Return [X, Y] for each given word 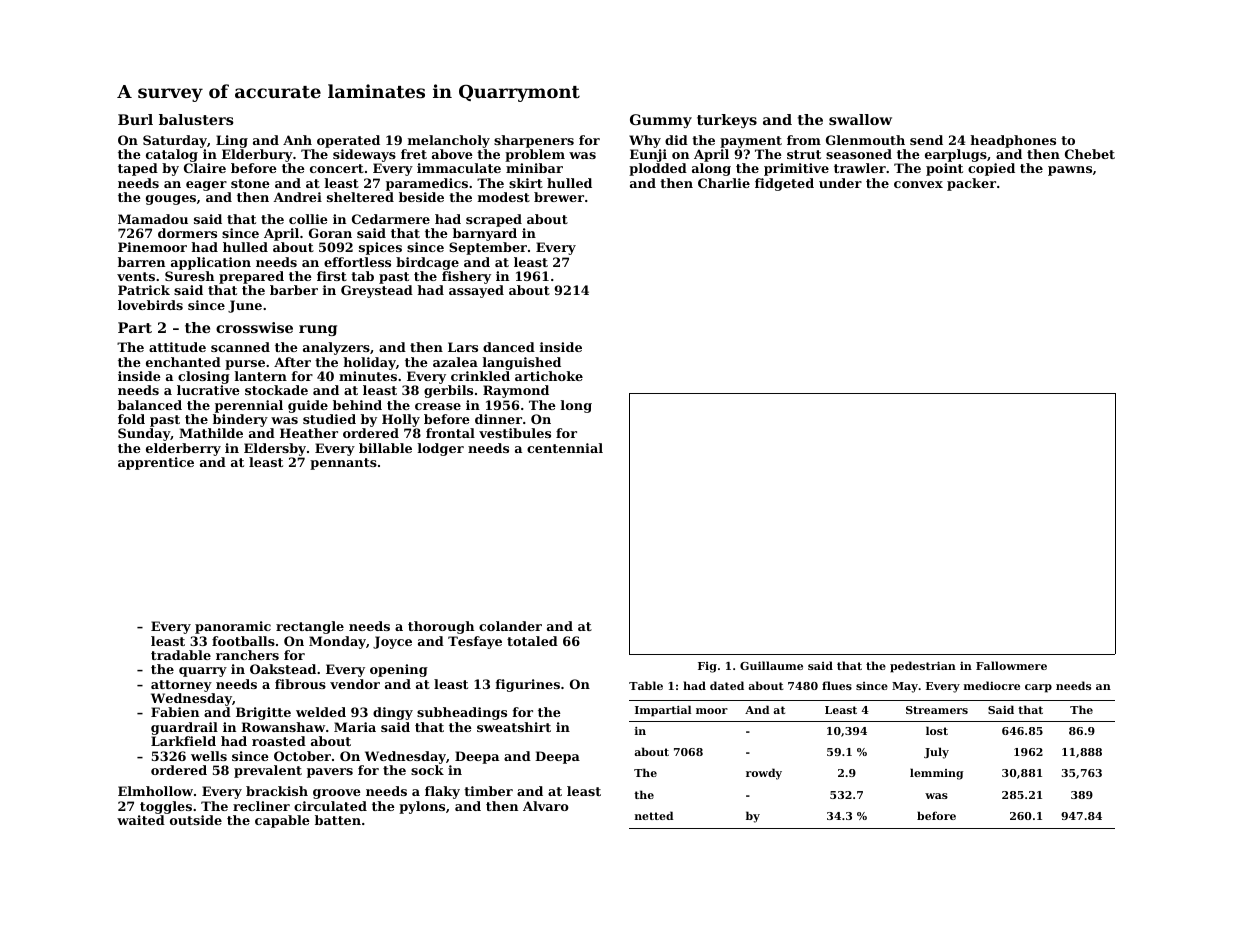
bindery [240, 420]
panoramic [233, 627]
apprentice [156, 463]
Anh [297, 140]
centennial [565, 448]
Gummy [661, 121]
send [926, 140]
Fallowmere [1011, 665]
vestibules [515, 433]
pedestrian [923, 667]
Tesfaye [475, 642]
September [488, 248]
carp [1038, 688]
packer [971, 184]
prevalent [268, 771]
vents [136, 276]
